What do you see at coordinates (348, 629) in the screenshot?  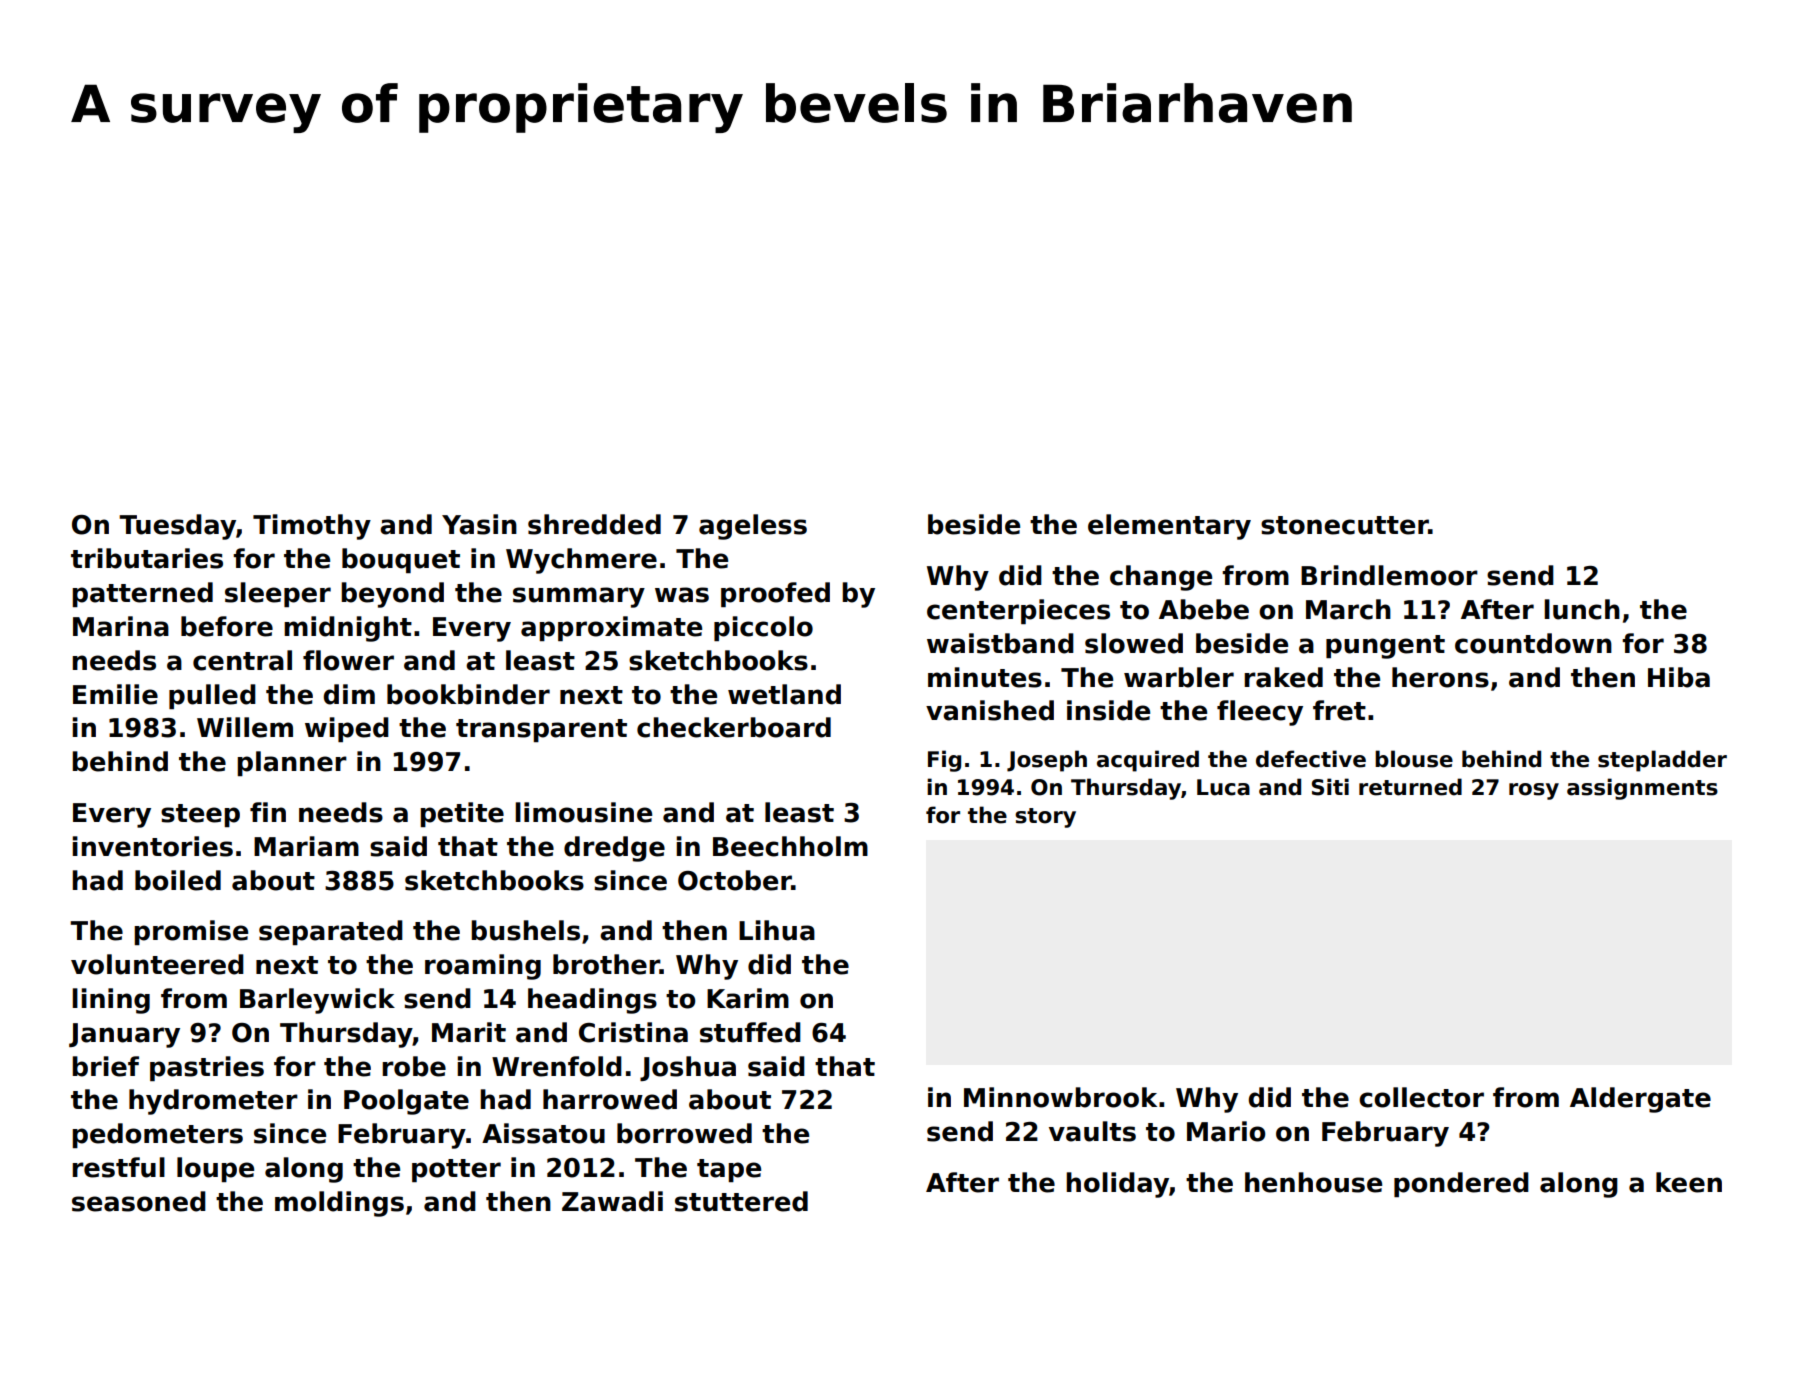 I see `midnight` at bounding box center [348, 629].
